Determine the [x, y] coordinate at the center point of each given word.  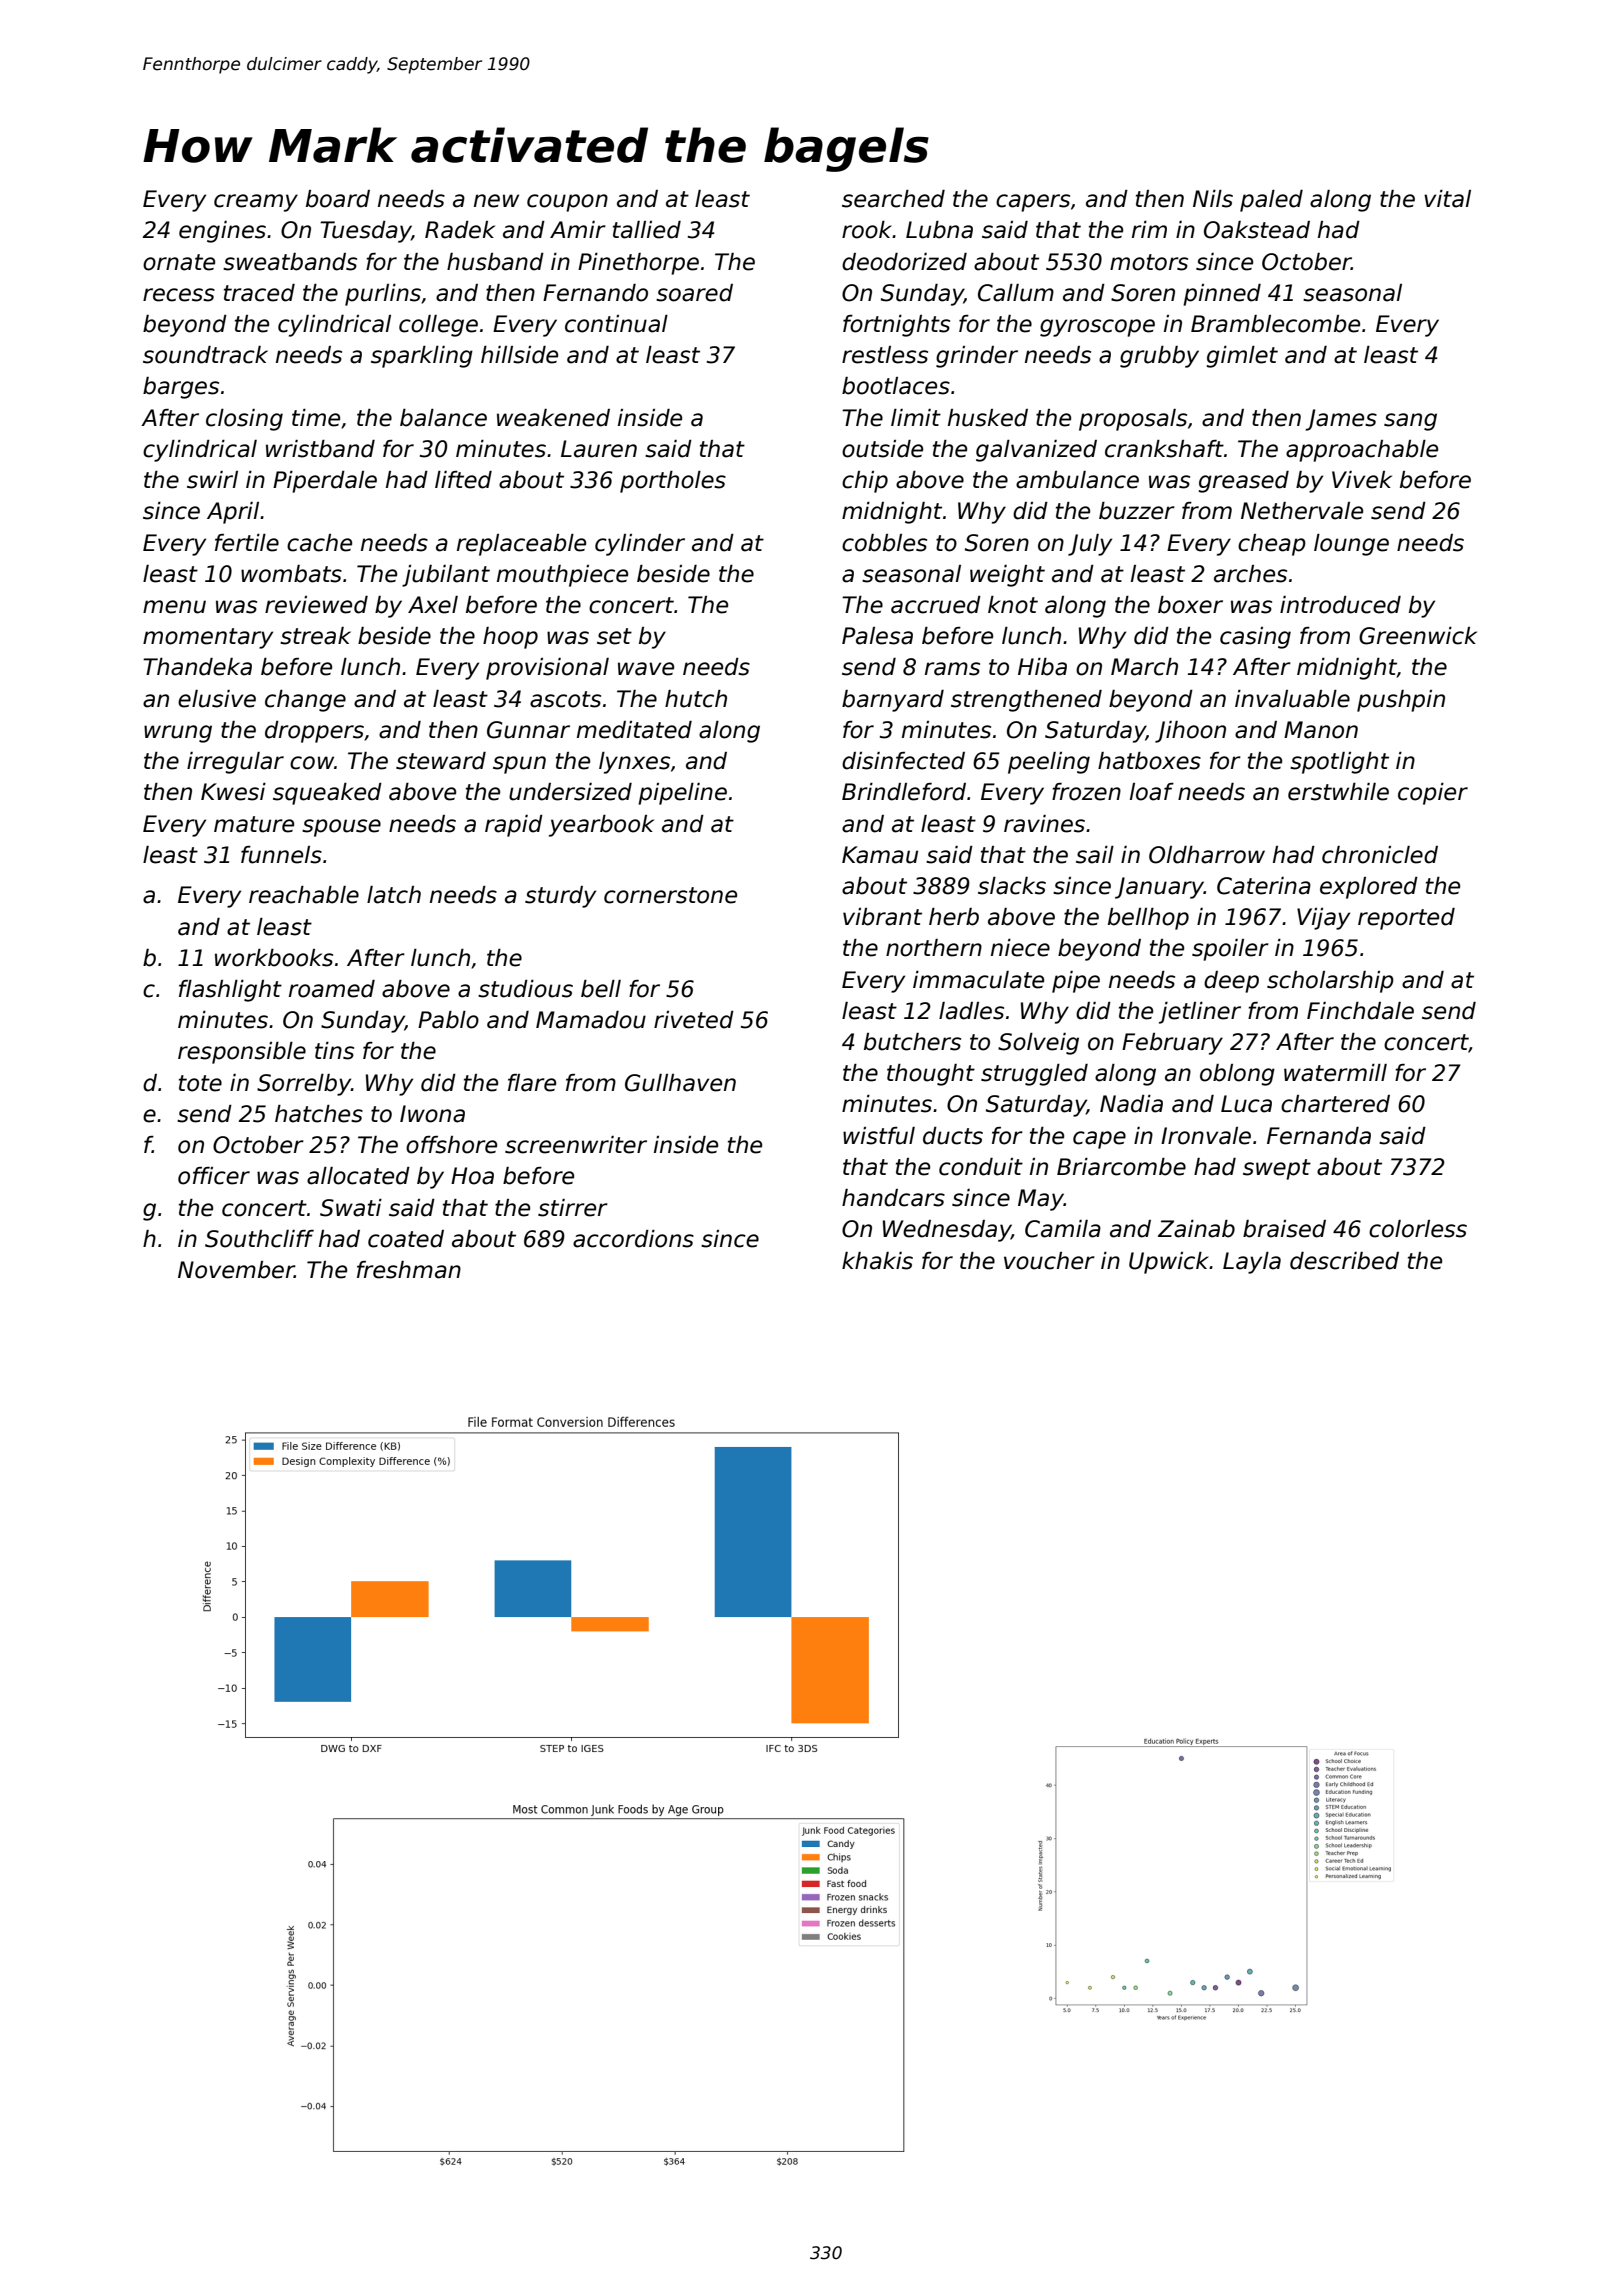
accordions [633, 1239]
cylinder [640, 545]
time [316, 418]
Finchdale [1360, 1011]
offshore [451, 1145]
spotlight [1339, 763]
